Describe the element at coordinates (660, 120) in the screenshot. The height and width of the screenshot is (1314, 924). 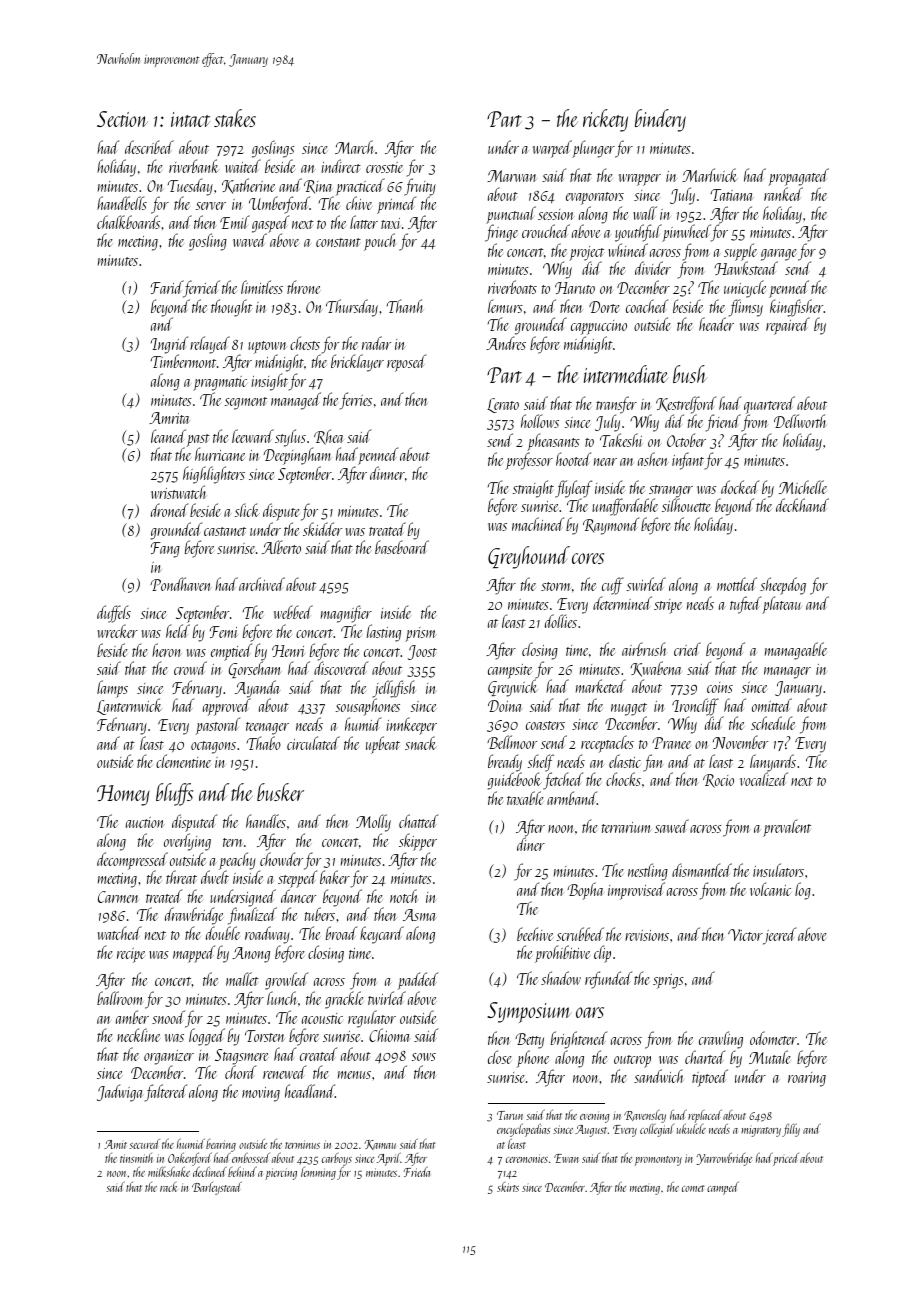
I see `bindery` at that location.
